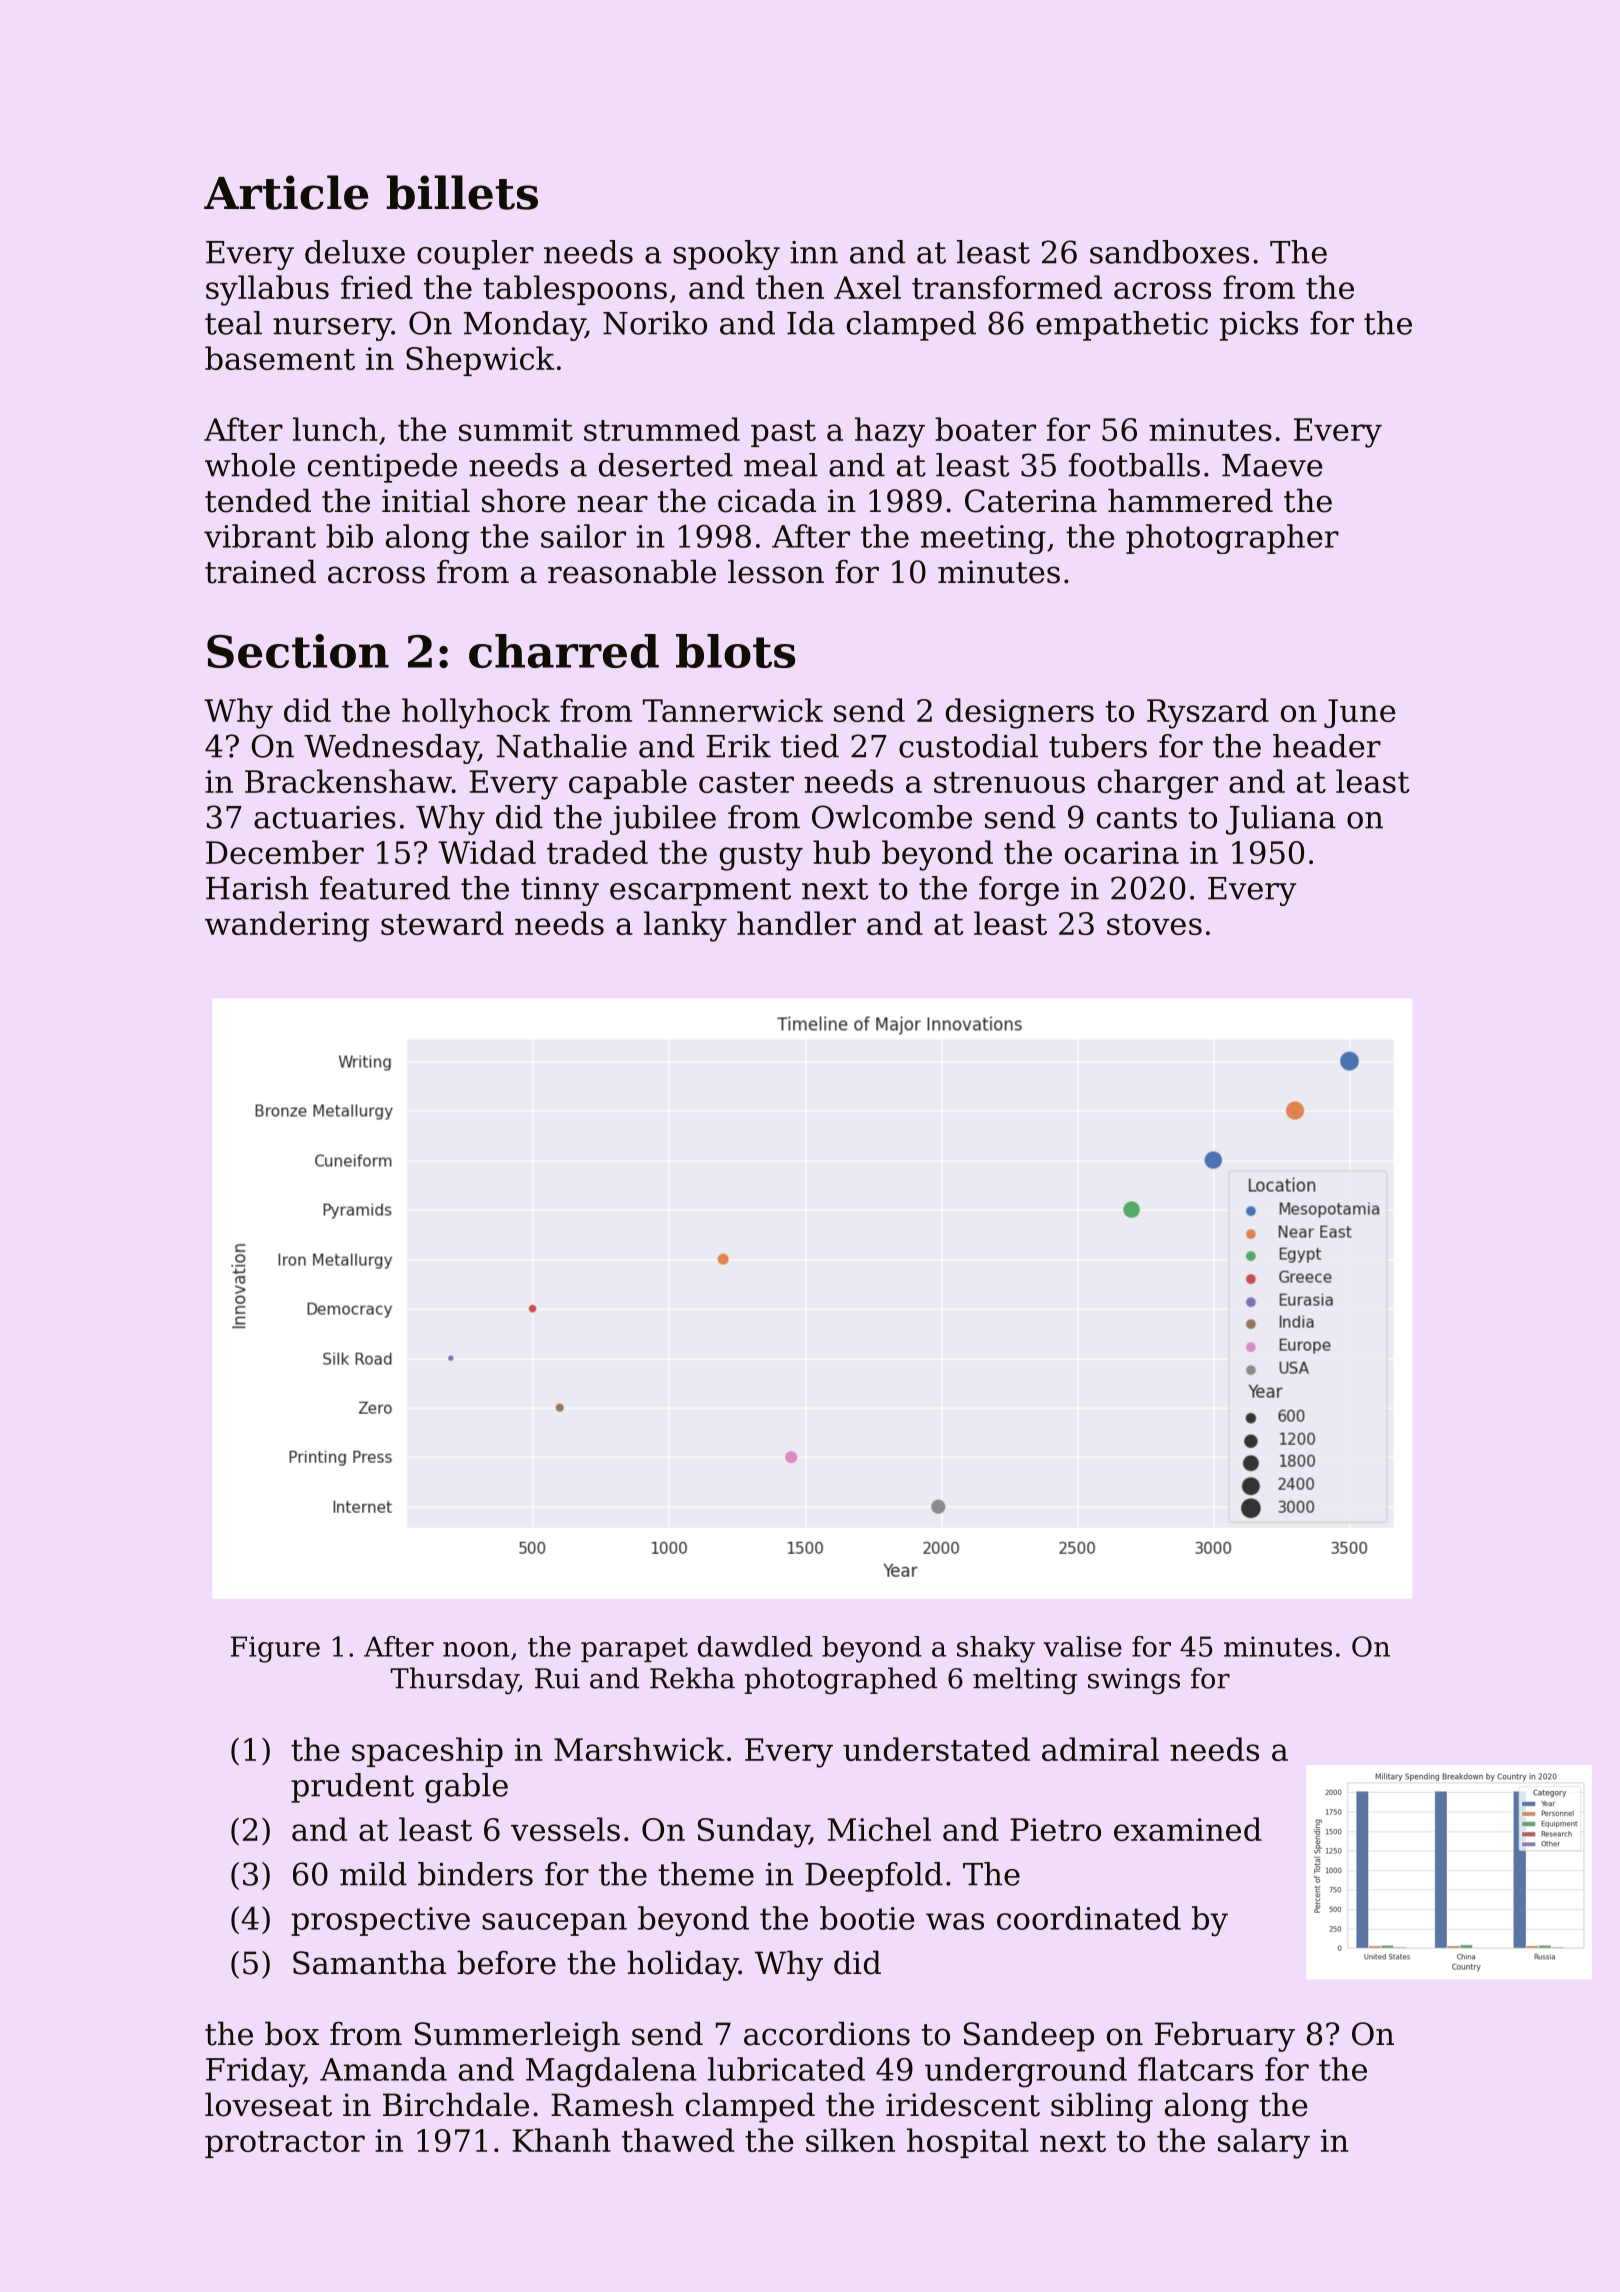 This screenshot has height=2292, width=1620. I want to click on steward, so click(442, 923).
